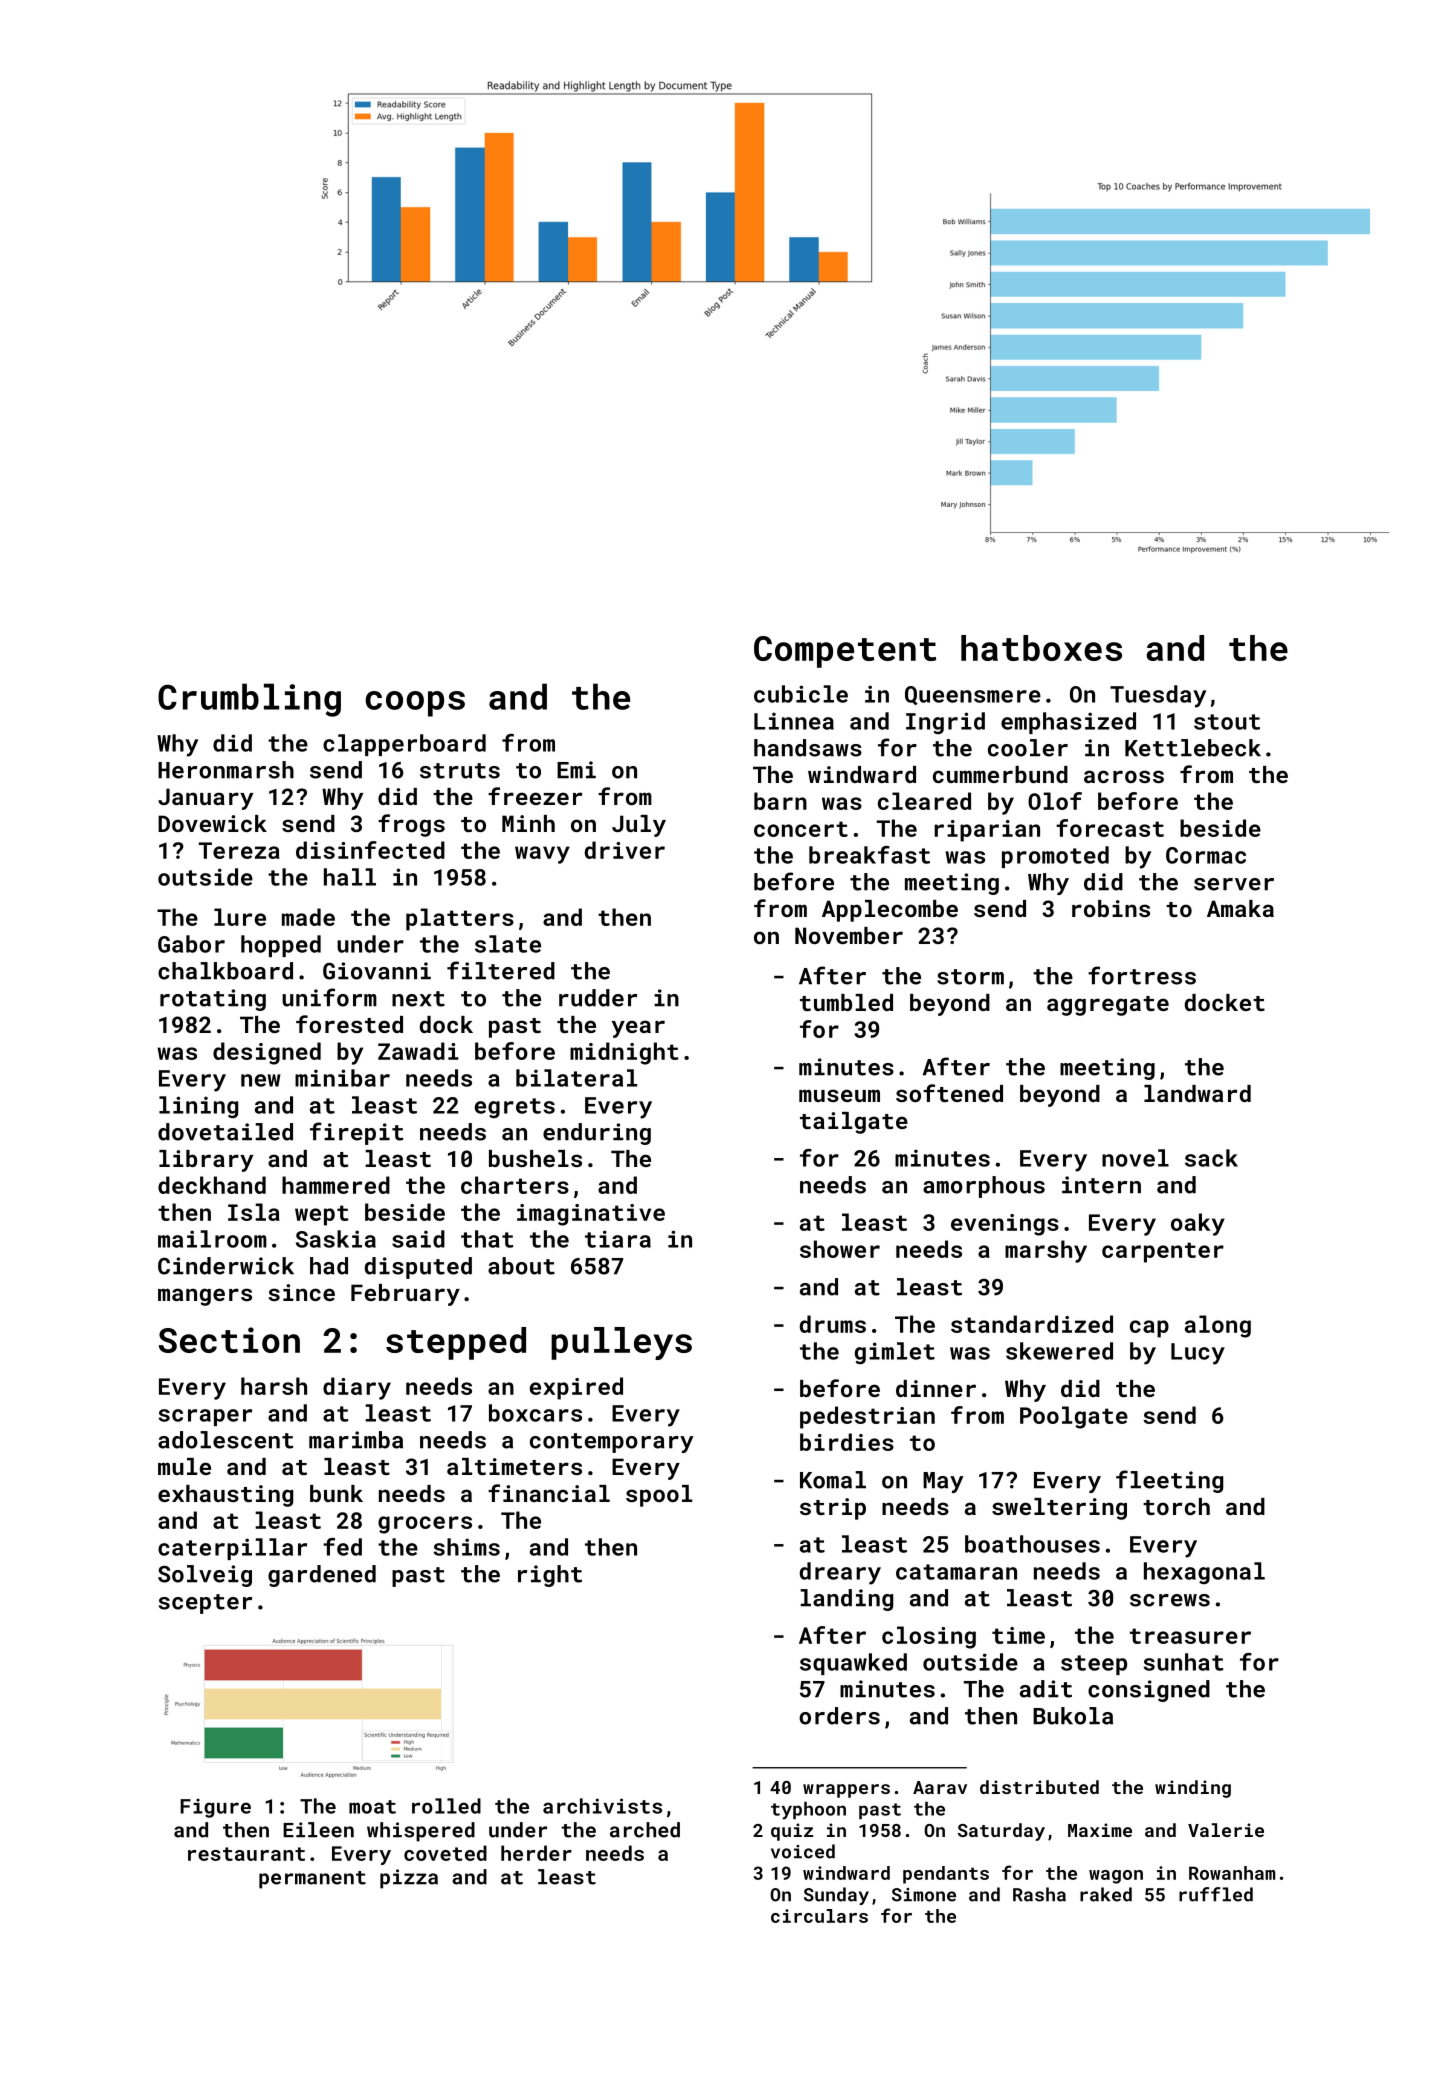 The image size is (1450, 2100). I want to click on raked, so click(1106, 1894).
